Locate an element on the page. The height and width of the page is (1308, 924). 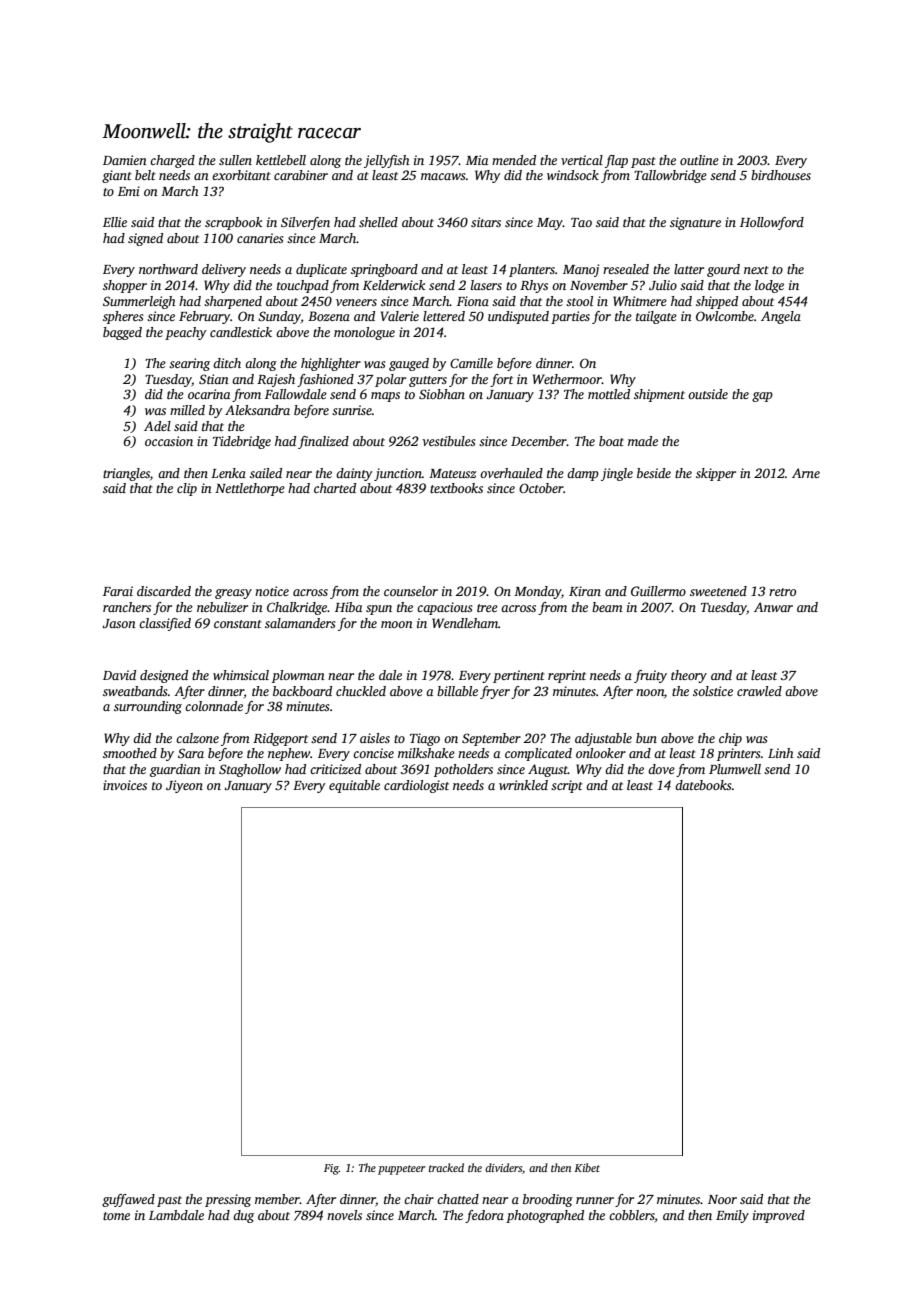
lodge is located at coordinates (769, 286).
